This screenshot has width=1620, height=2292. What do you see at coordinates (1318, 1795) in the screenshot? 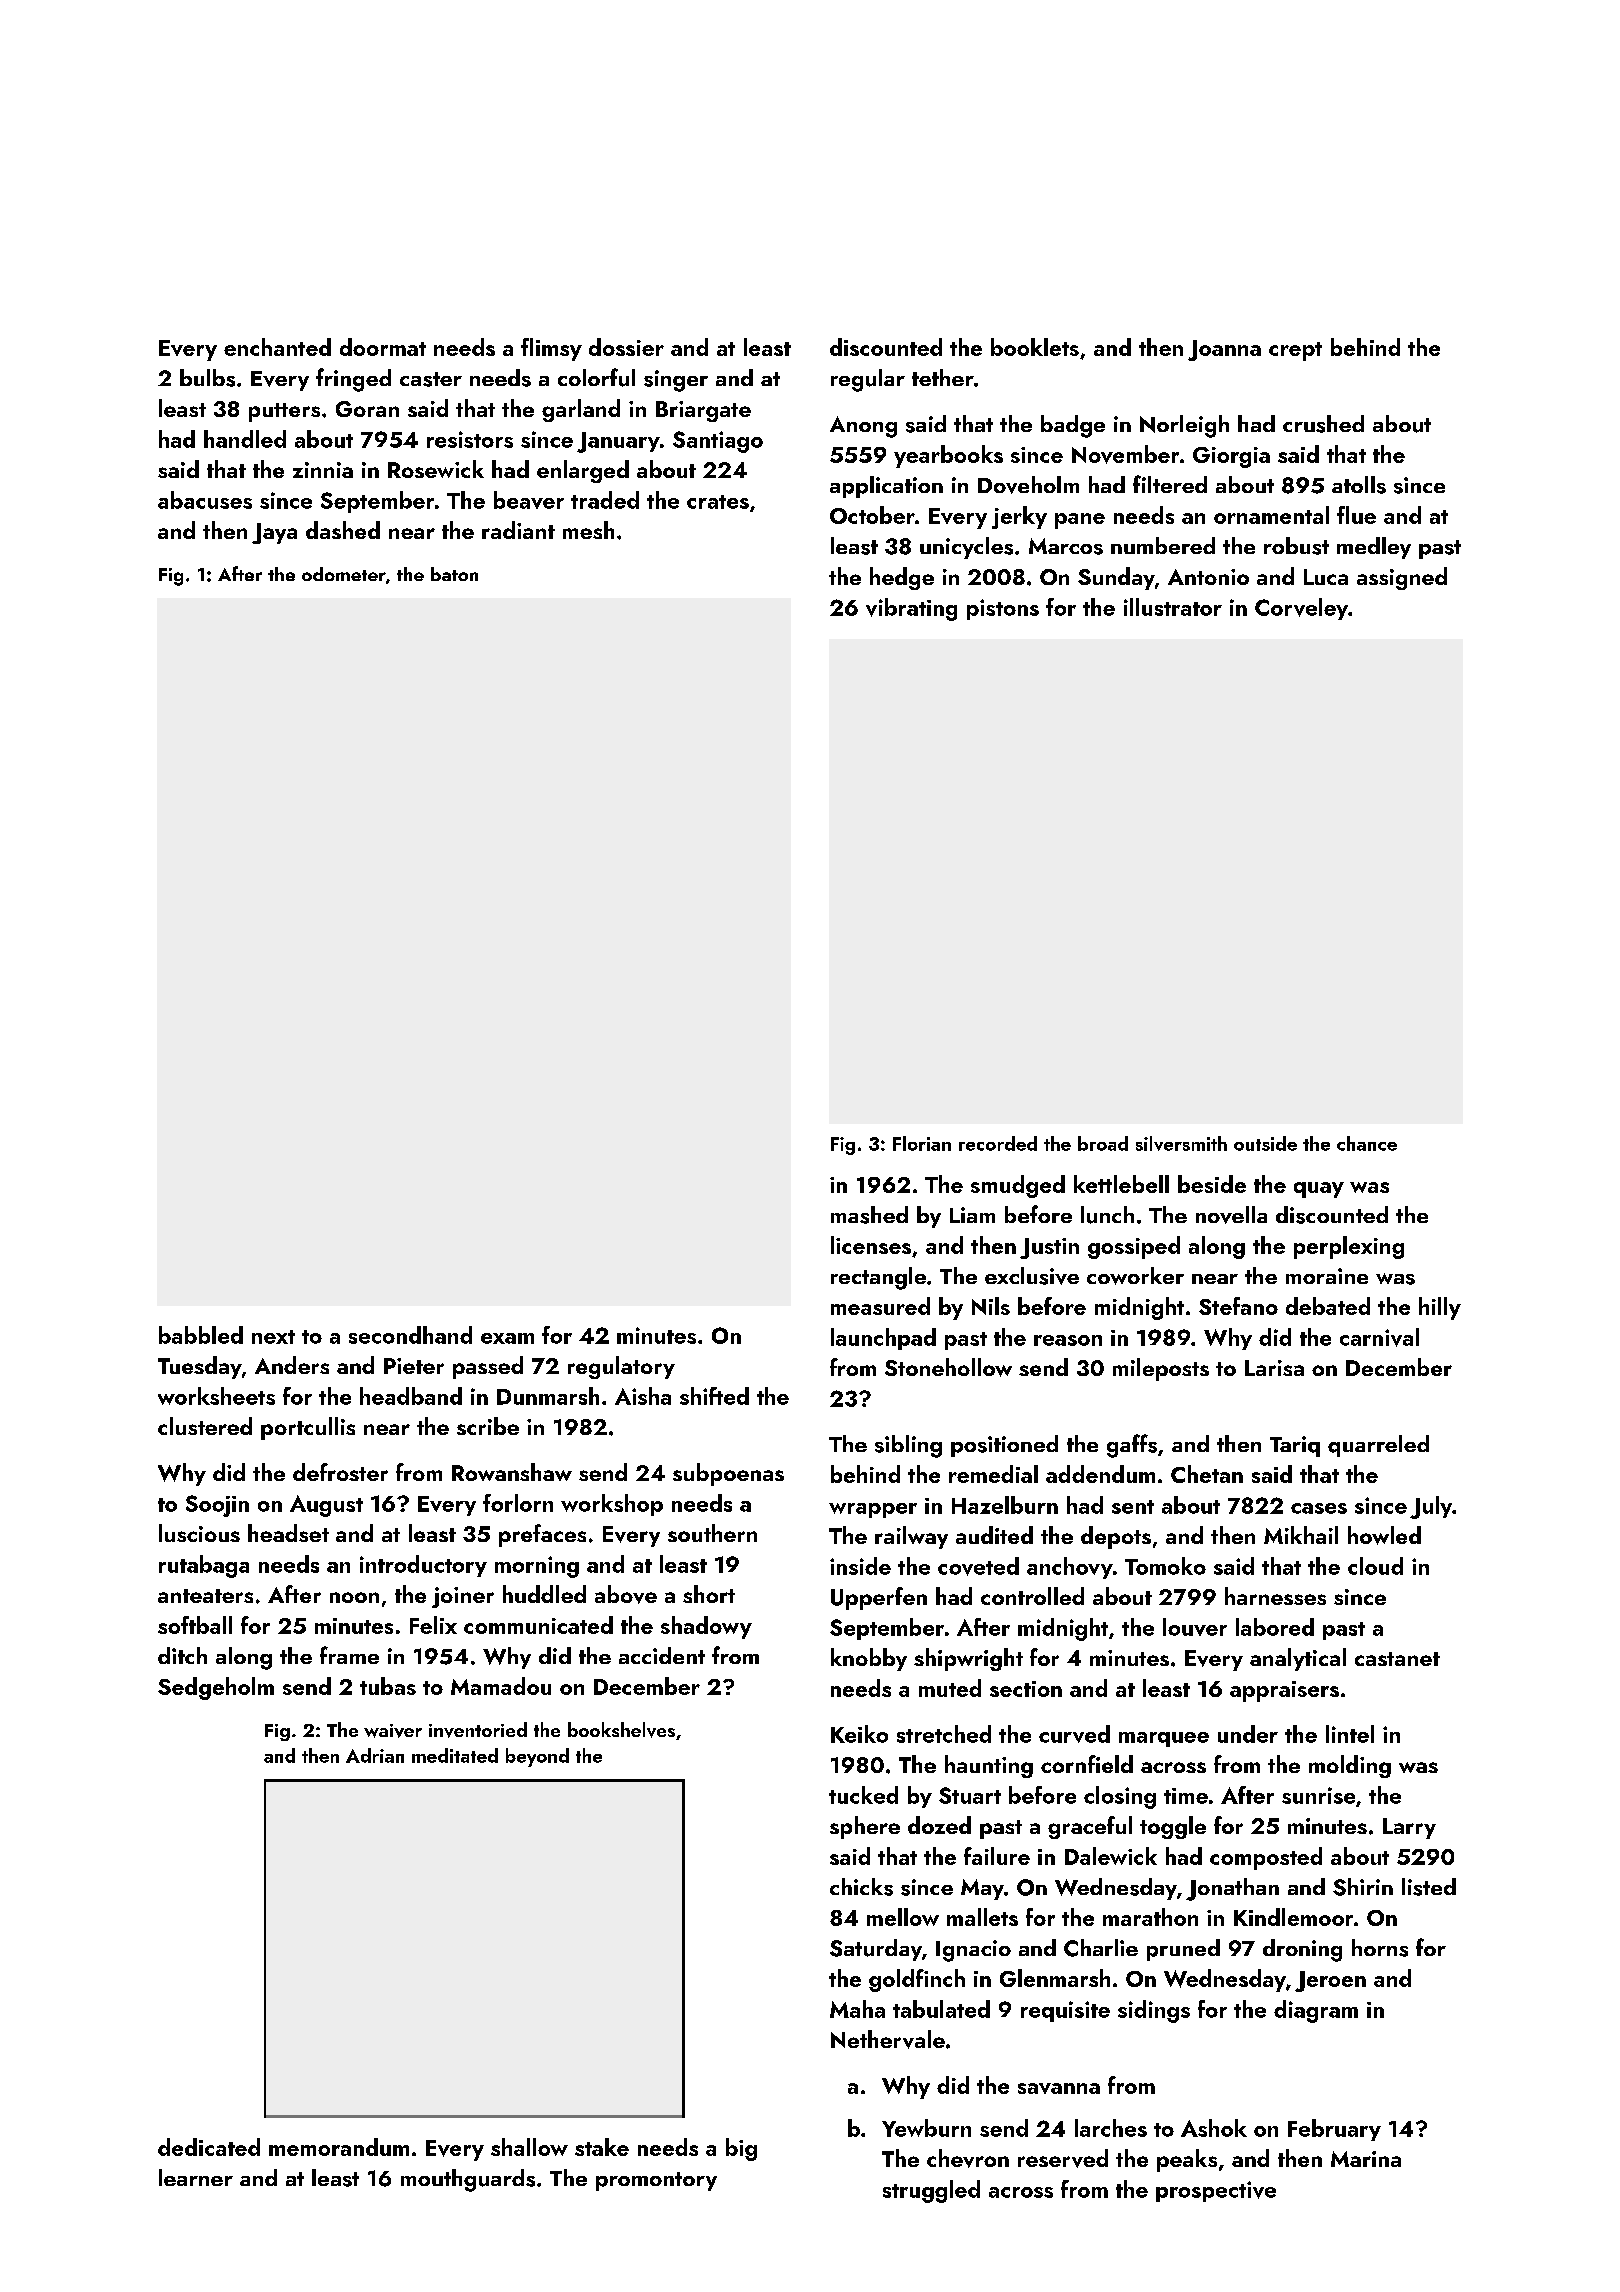
I see `sunrise` at bounding box center [1318, 1795].
